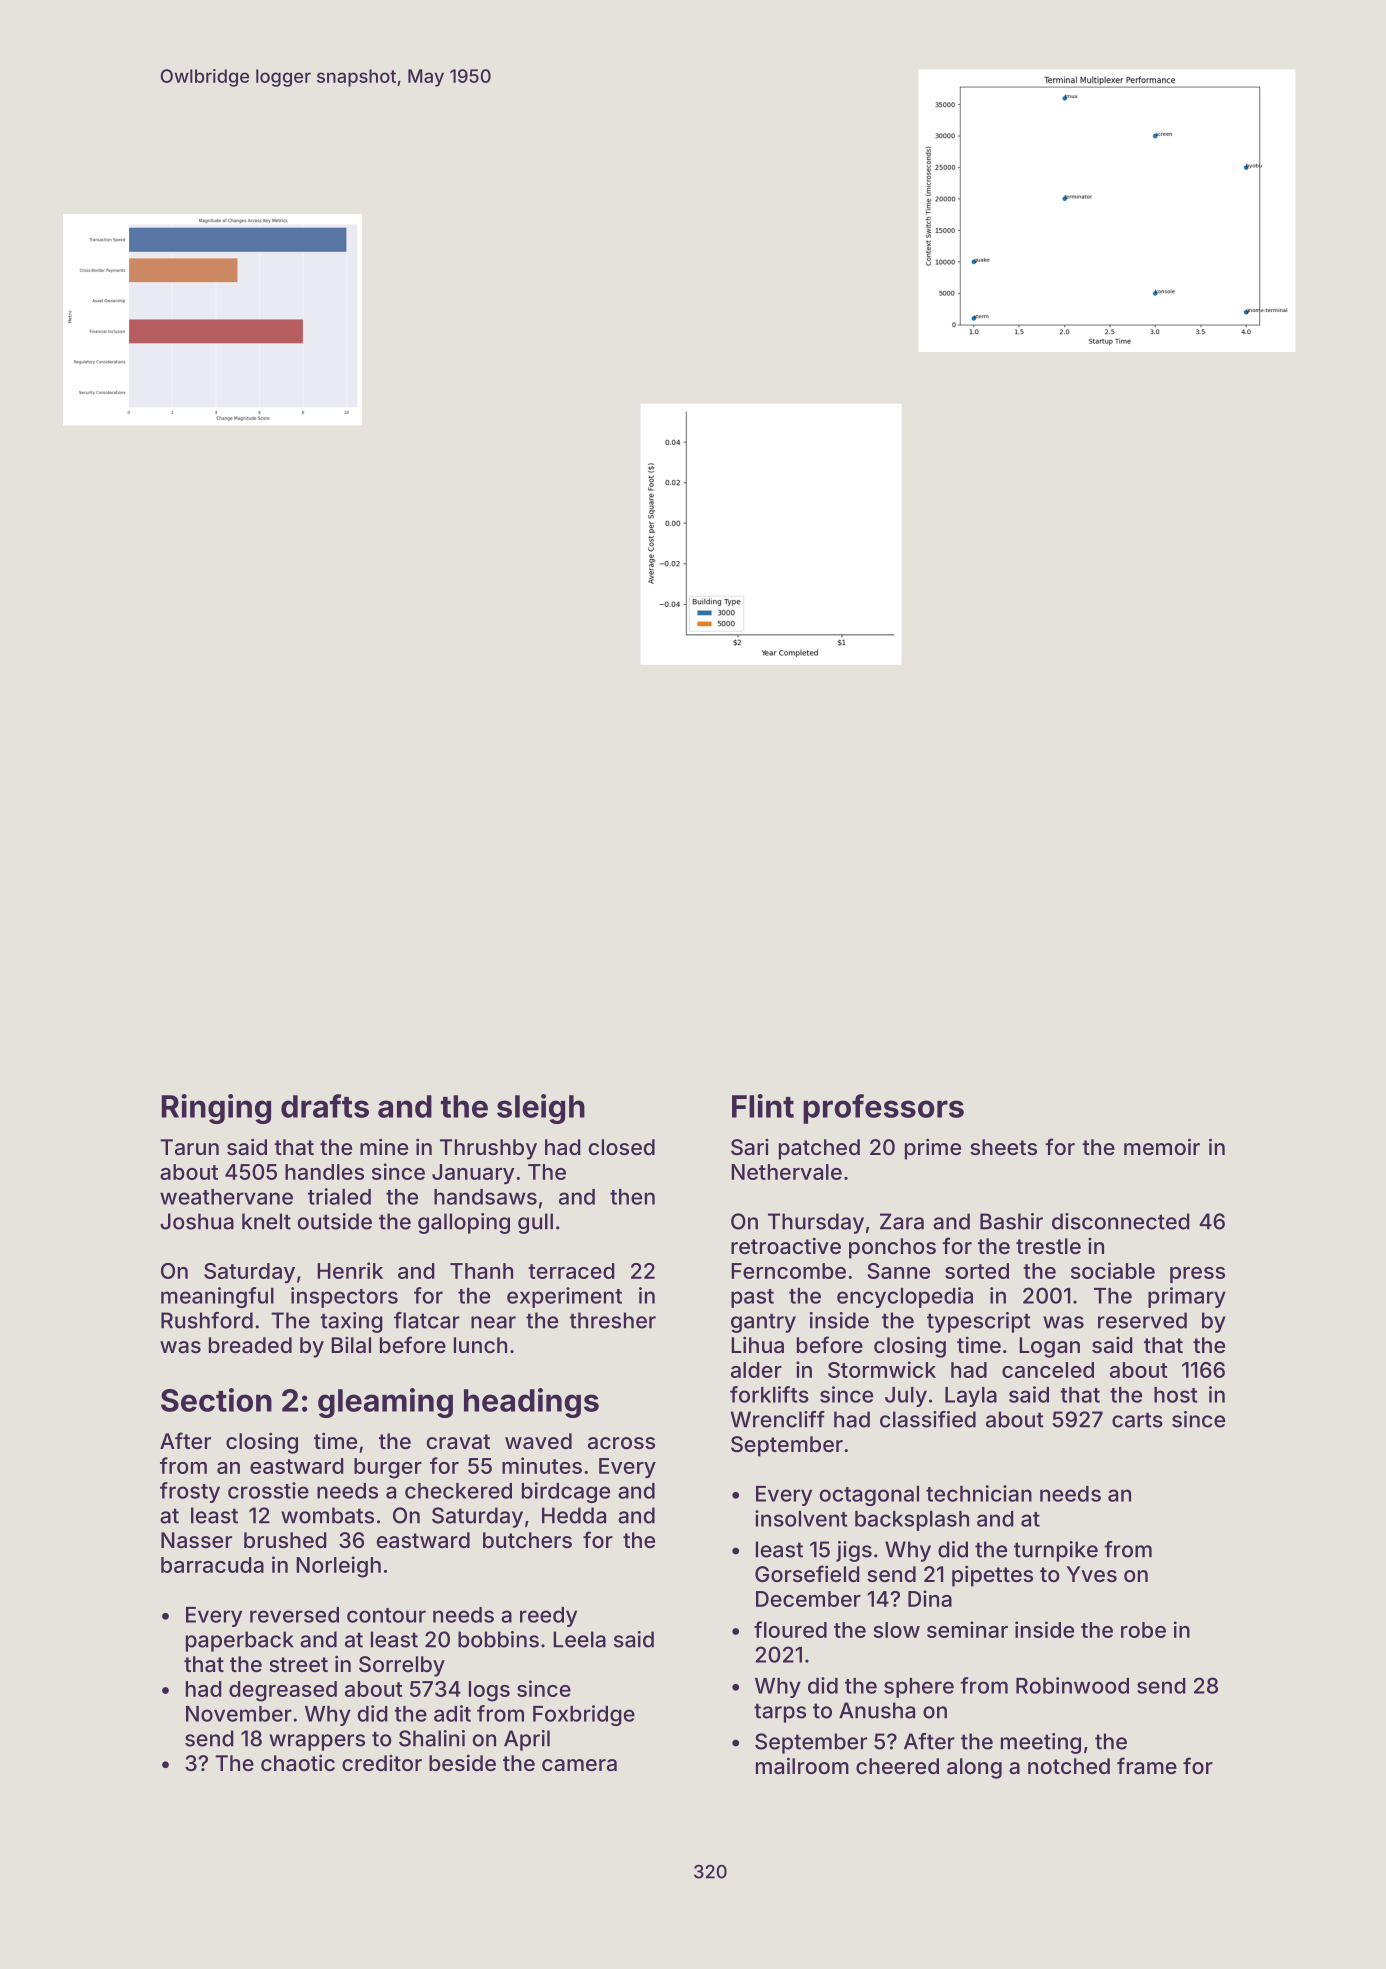 Image resolution: width=1386 pixels, height=1969 pixels. Describe the element at coordinates (801, 1518) in the document. I see `insolvent` at that location.
